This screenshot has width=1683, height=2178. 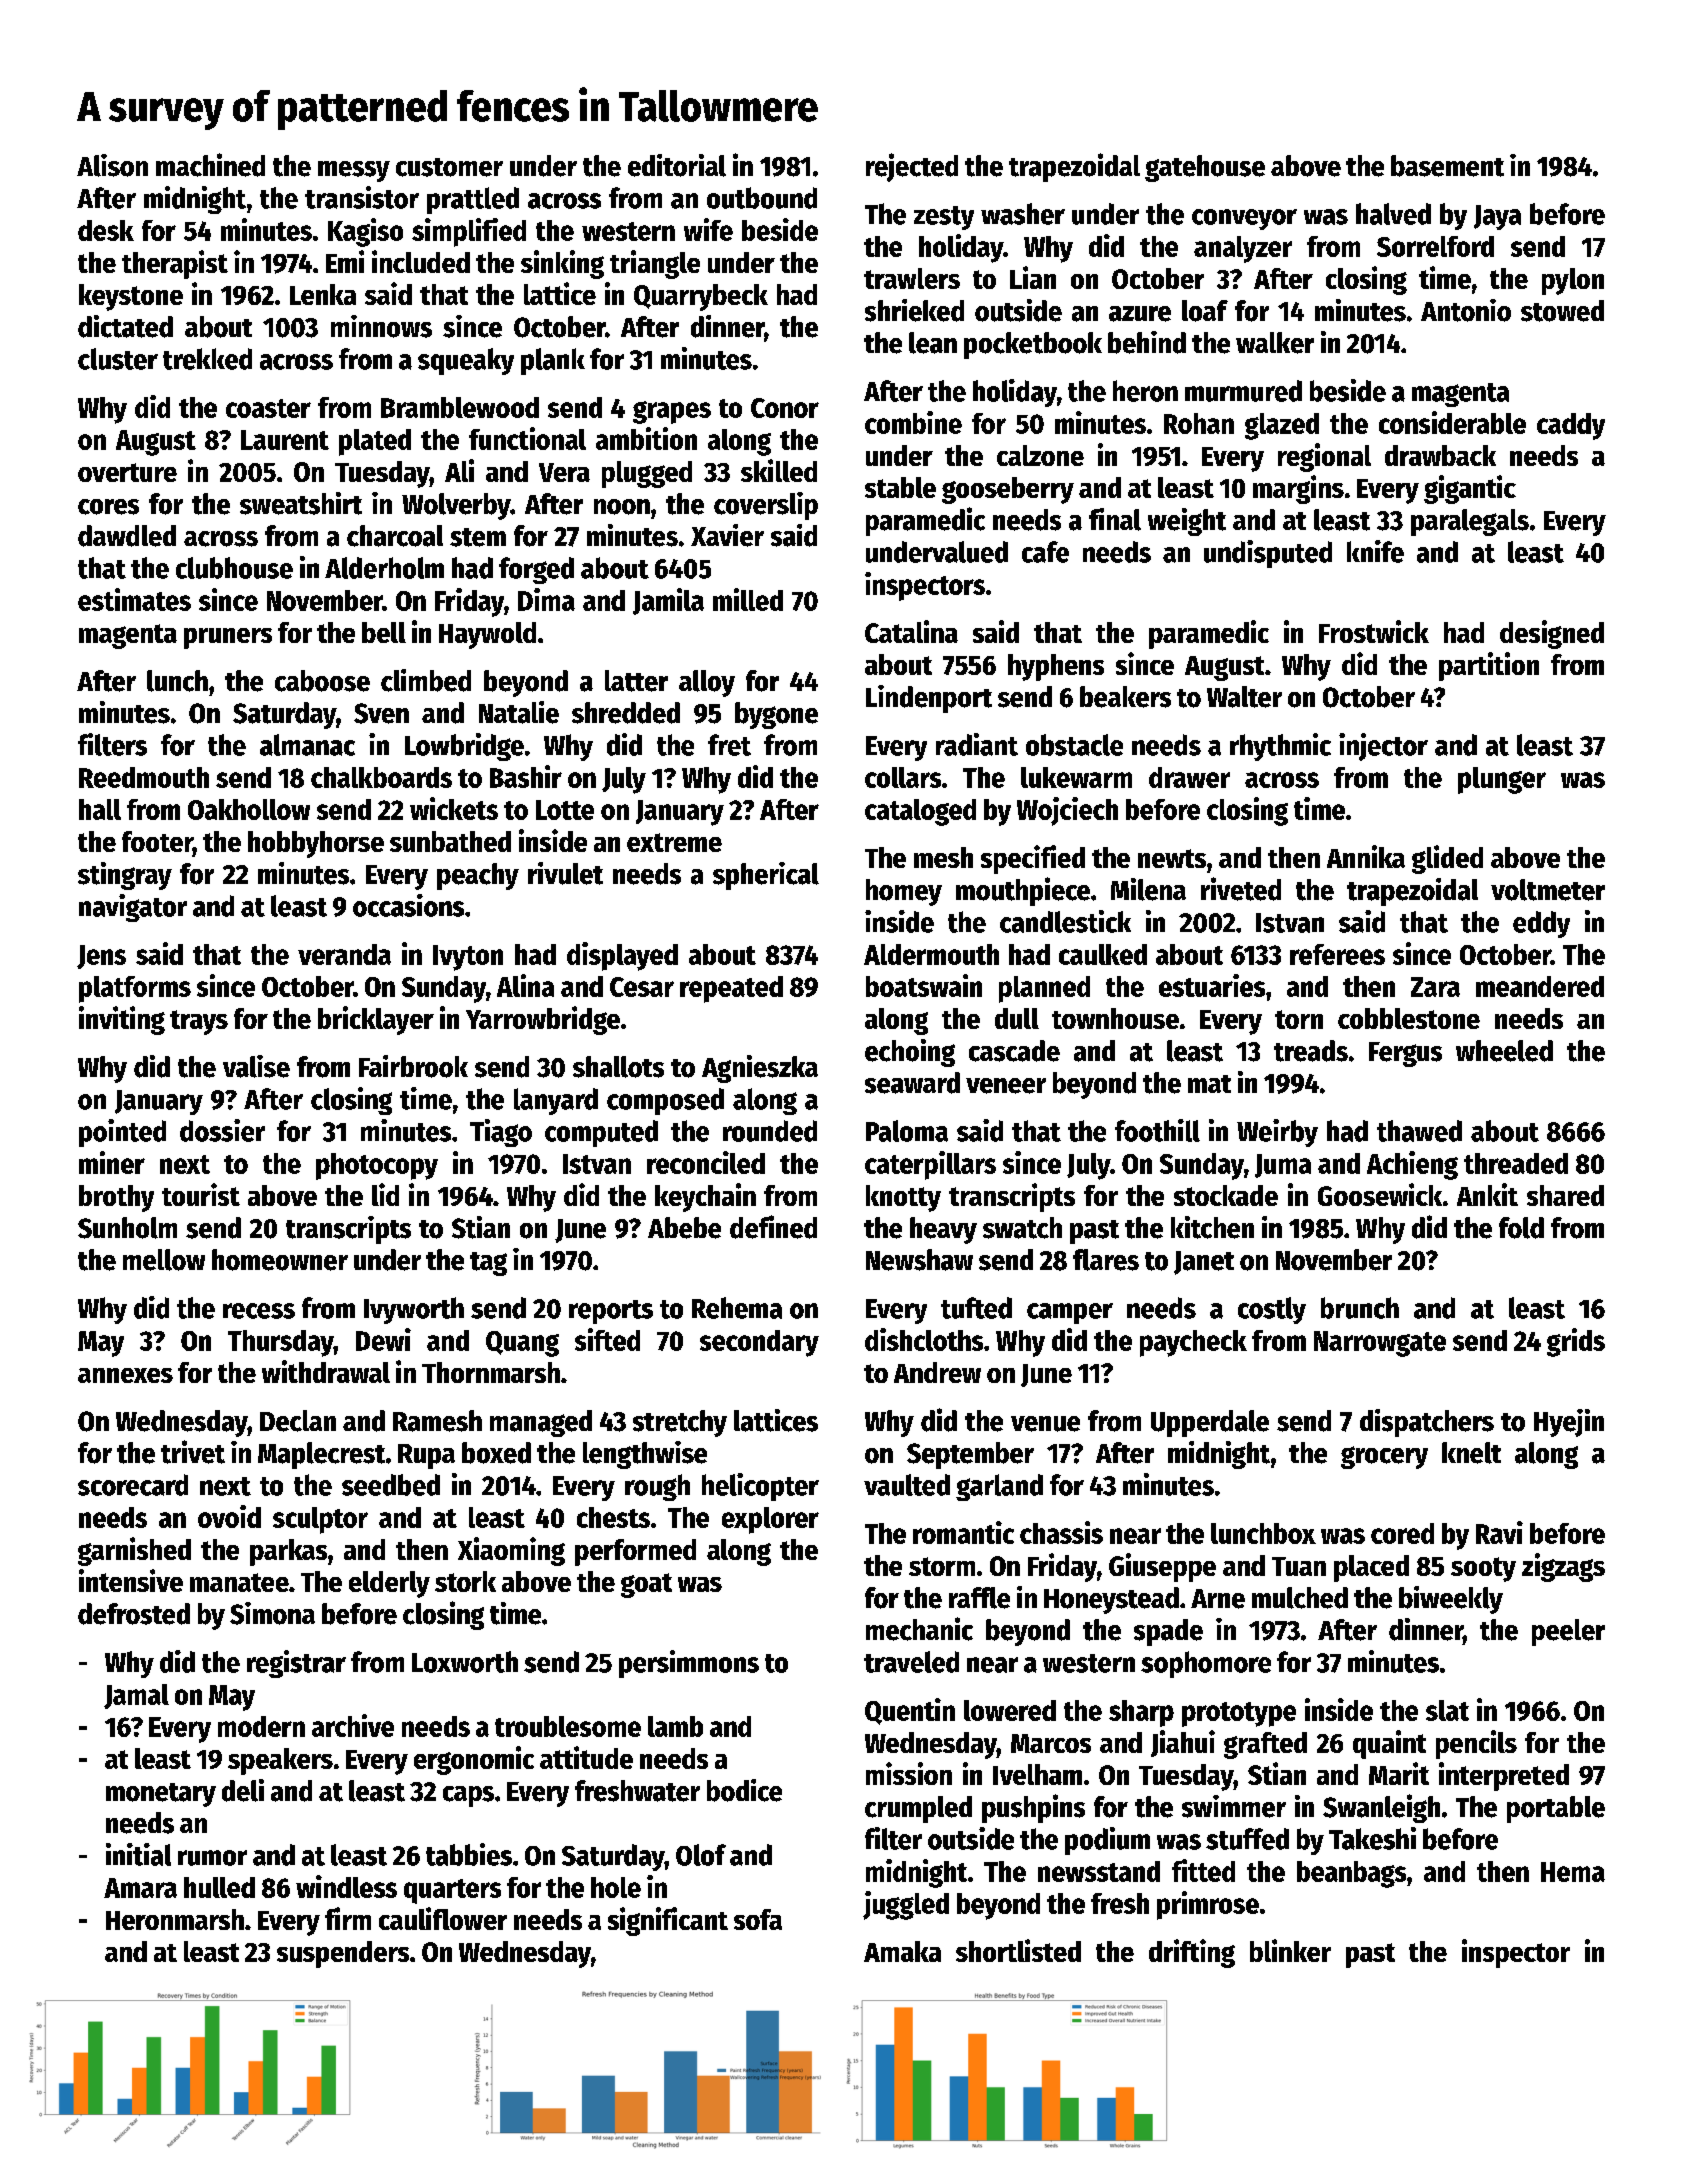 What do you see at coordinates (1147, 342) in the screenshot?
I see `behind` at bounding box center [1147, 342].
